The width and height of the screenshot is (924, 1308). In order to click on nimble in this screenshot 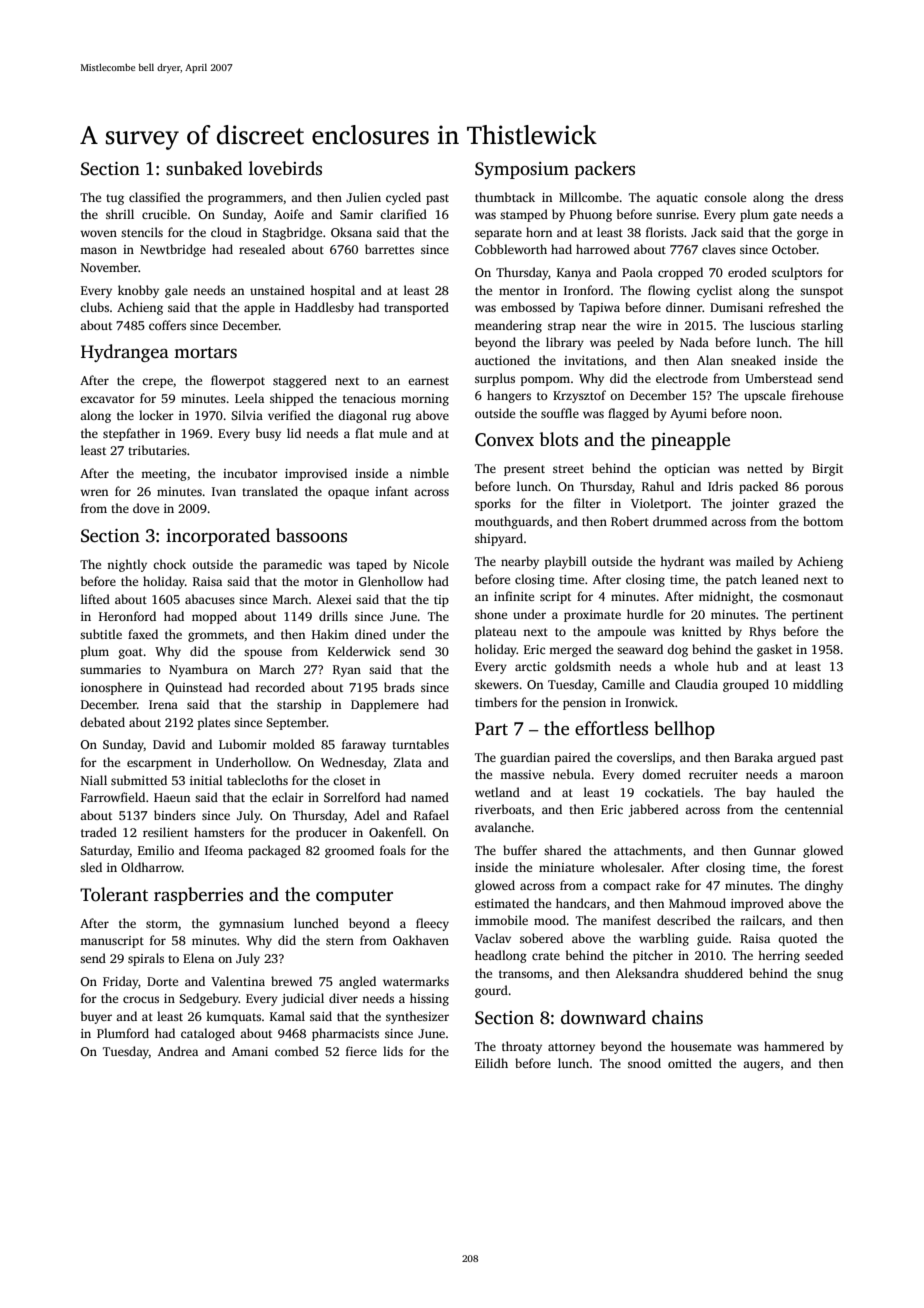, I will do `click(429, 473)`.
